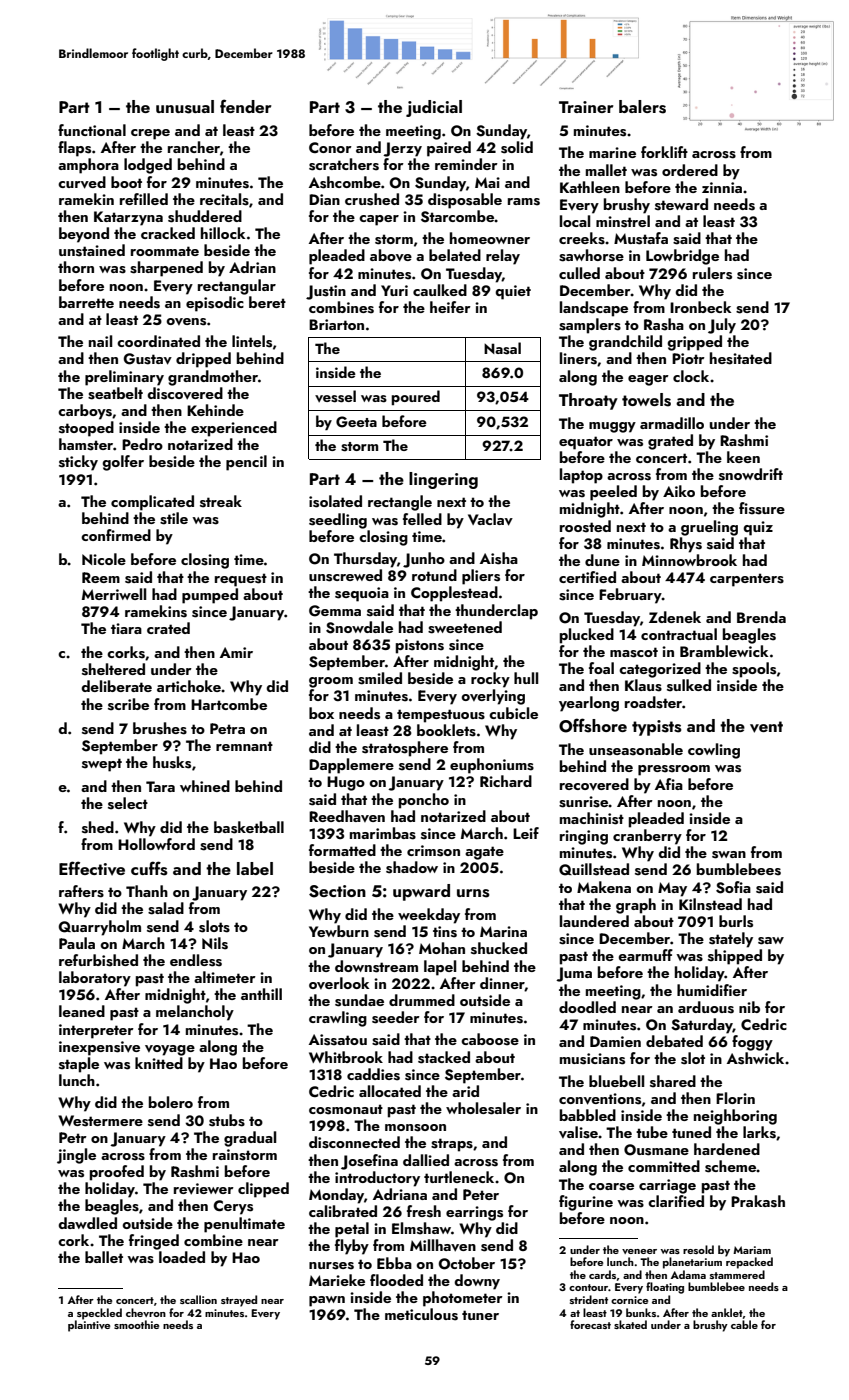 This page has width=849, height=1400. I want to click on stately, so click(731, 940).
